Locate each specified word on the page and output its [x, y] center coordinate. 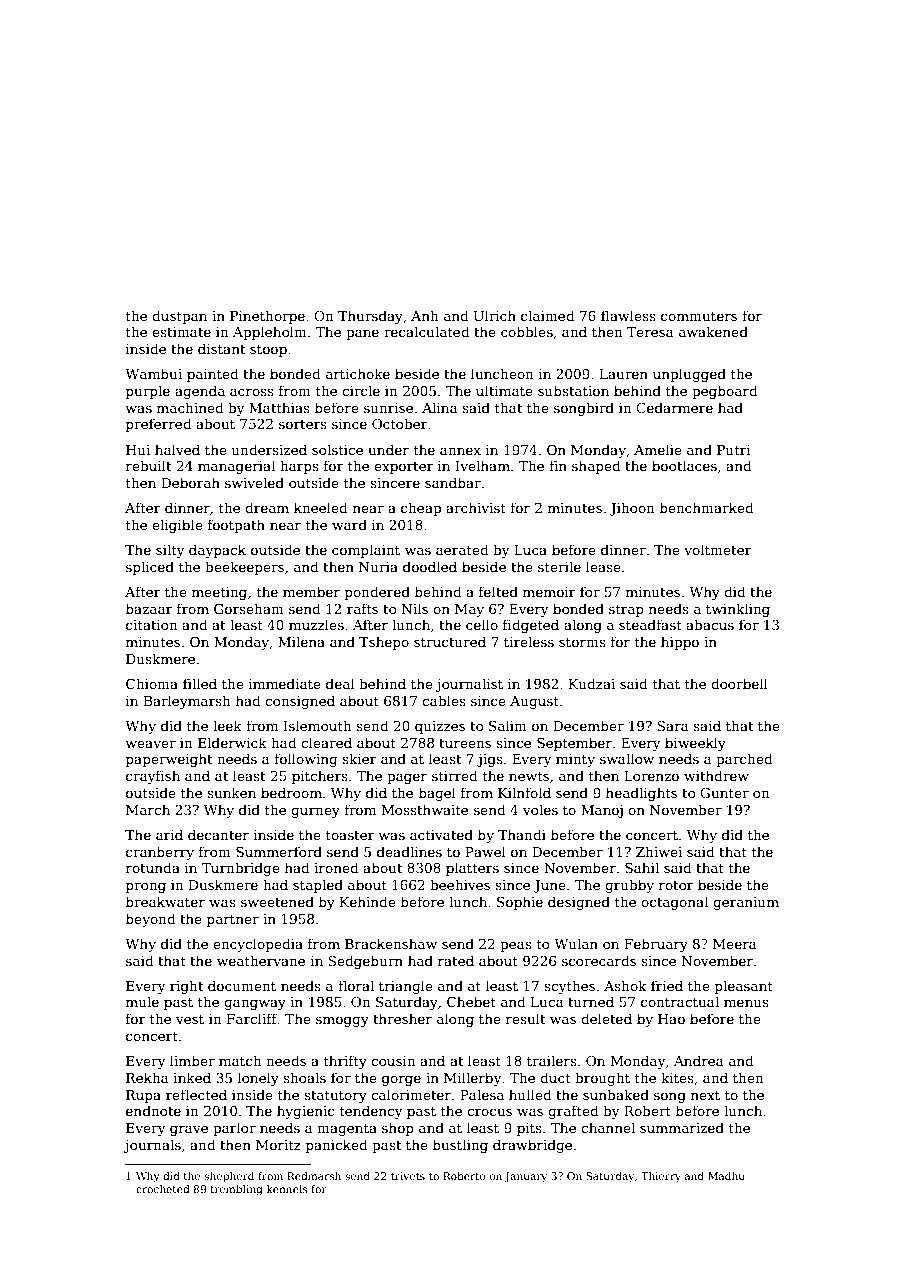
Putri [734, 450]
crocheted [163, 1189]
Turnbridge [240, 869]
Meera [735, 944]
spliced [150, 568]
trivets [408, 1176]
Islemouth [318, 725]
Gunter [724, 793]
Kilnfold [524, 792]
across [252, 392]
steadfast [650, 624]
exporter [404, 468]
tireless [529, 641]
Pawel [485, 851]
